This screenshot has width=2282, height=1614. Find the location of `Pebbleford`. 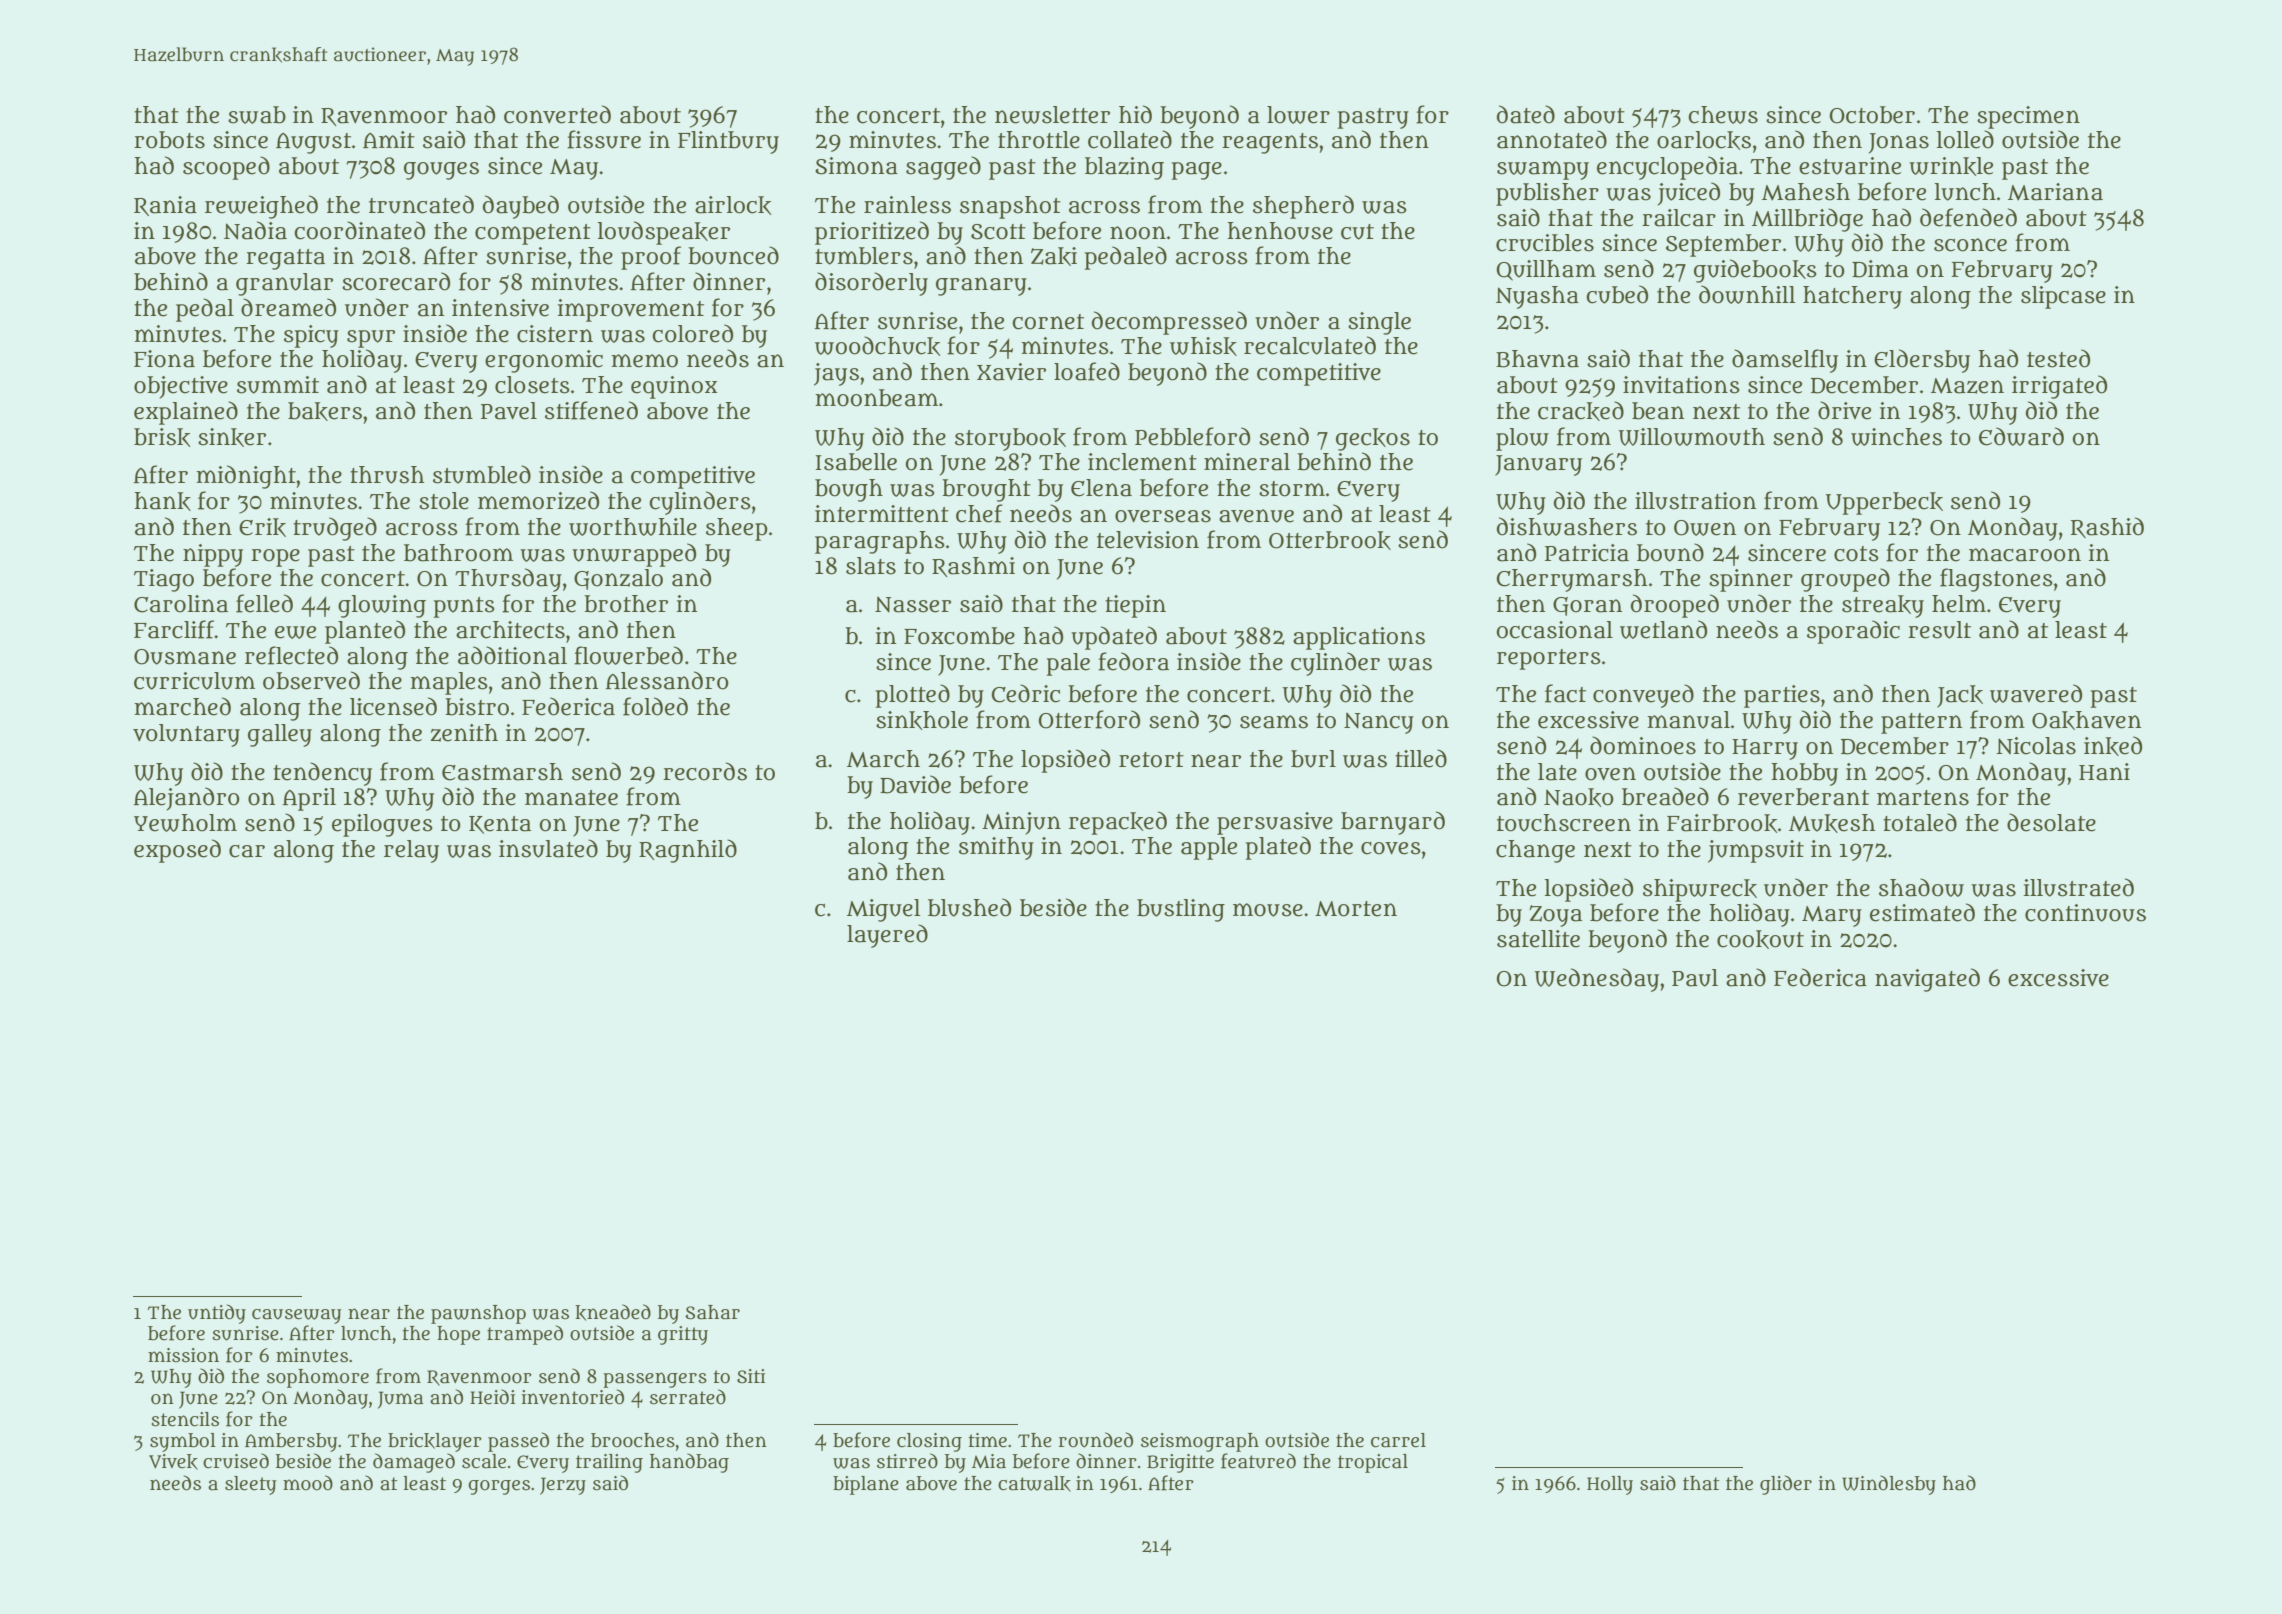

Pebbleford is located at coordinates (1192, 436).
